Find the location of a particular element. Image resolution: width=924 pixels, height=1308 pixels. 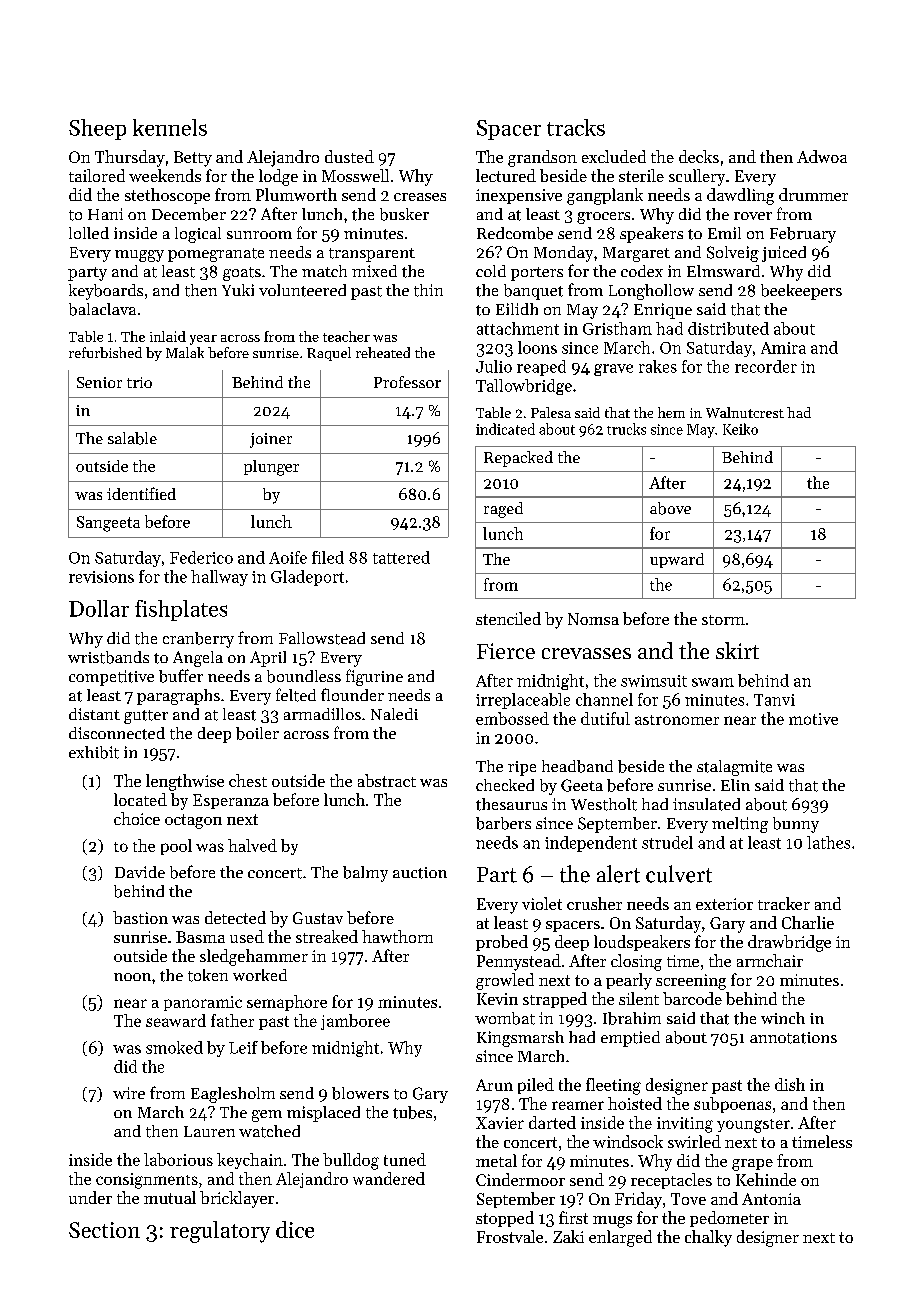

refurbished is located at coordinates (105, 352).
